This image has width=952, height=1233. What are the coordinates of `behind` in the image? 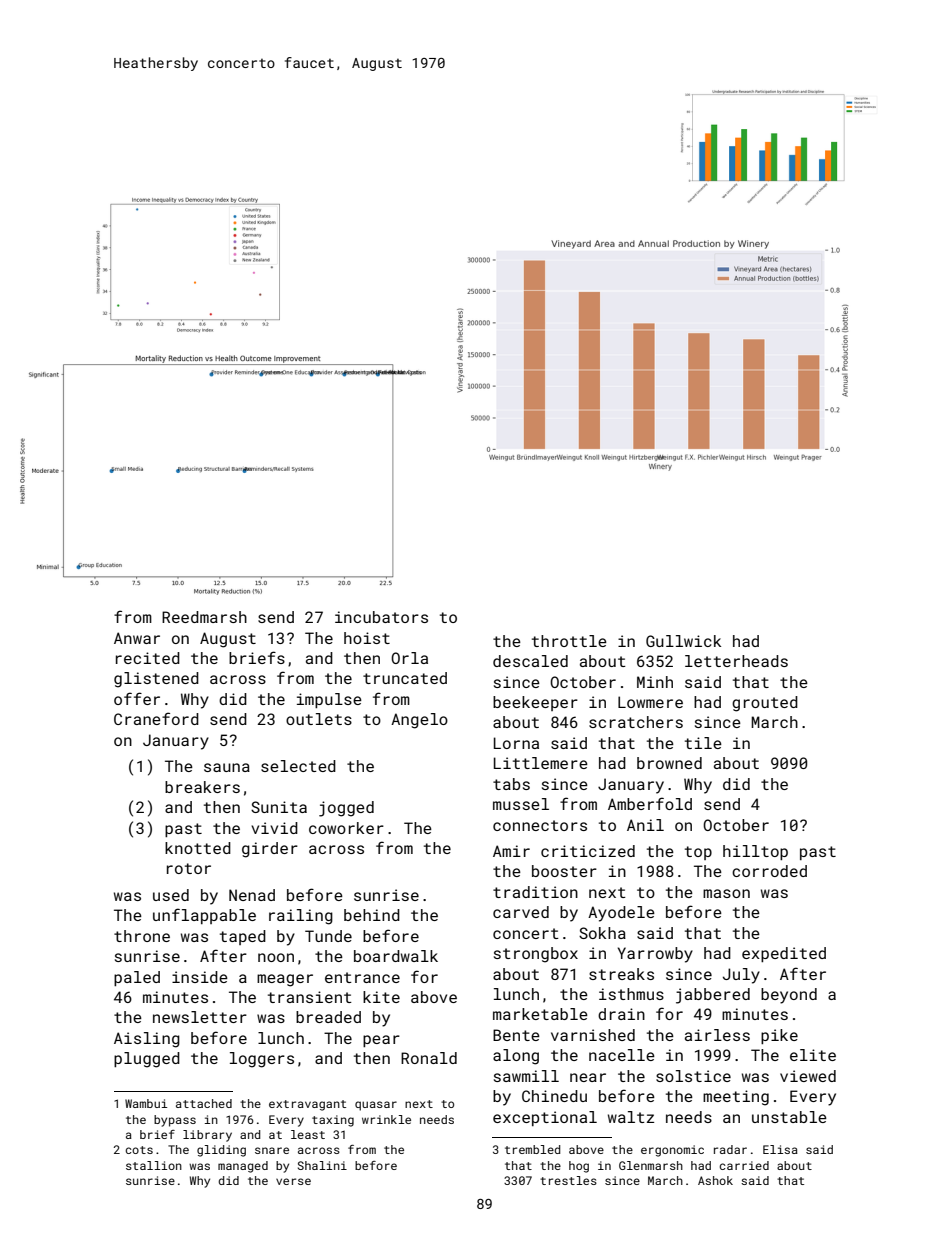 It's located at (372, 915).
